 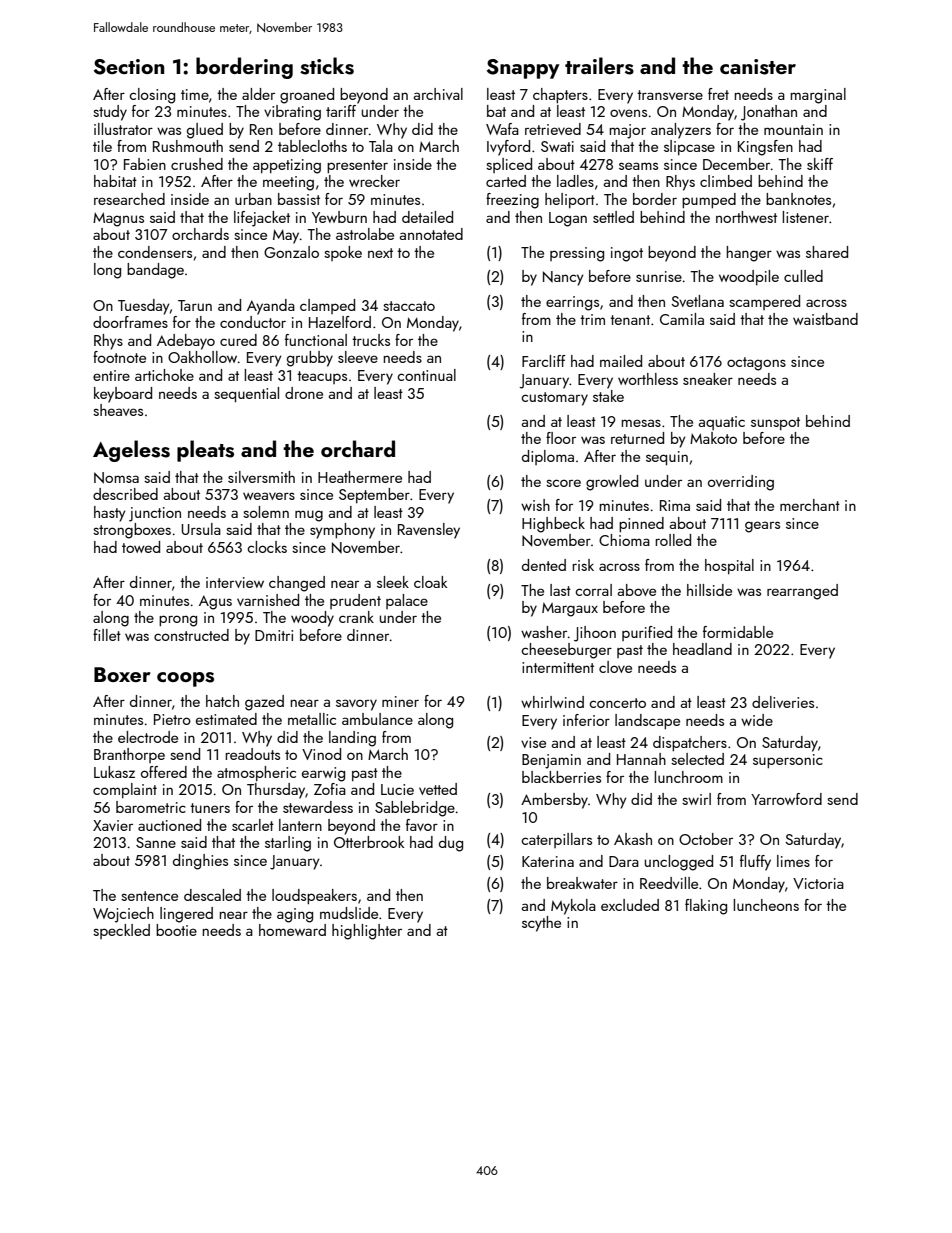 I want to click on fret, so click(x=718, y=94).
